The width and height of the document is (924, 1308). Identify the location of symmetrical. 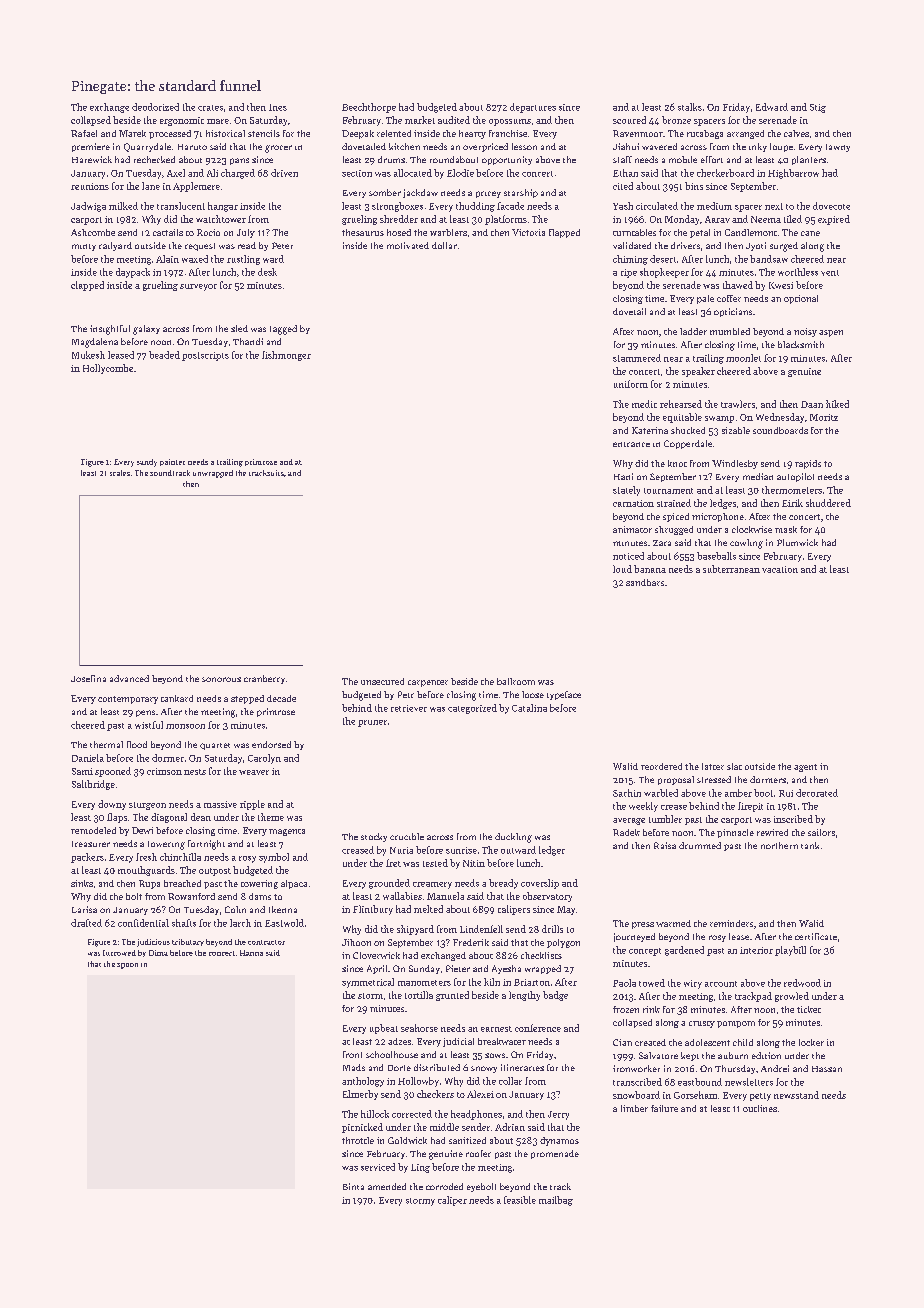
(368, 983).
